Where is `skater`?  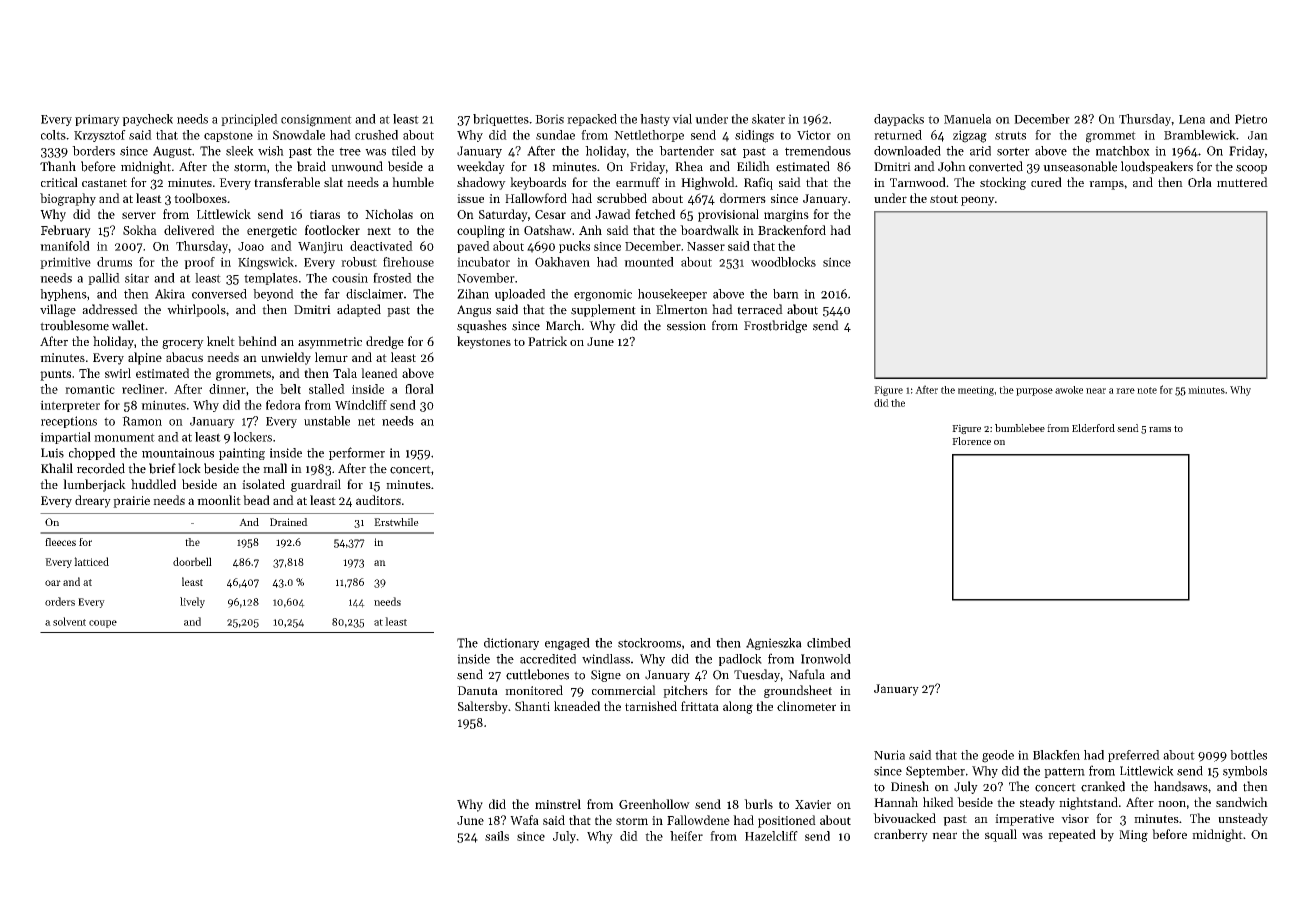
skater is located at coordinates (768, 119).
